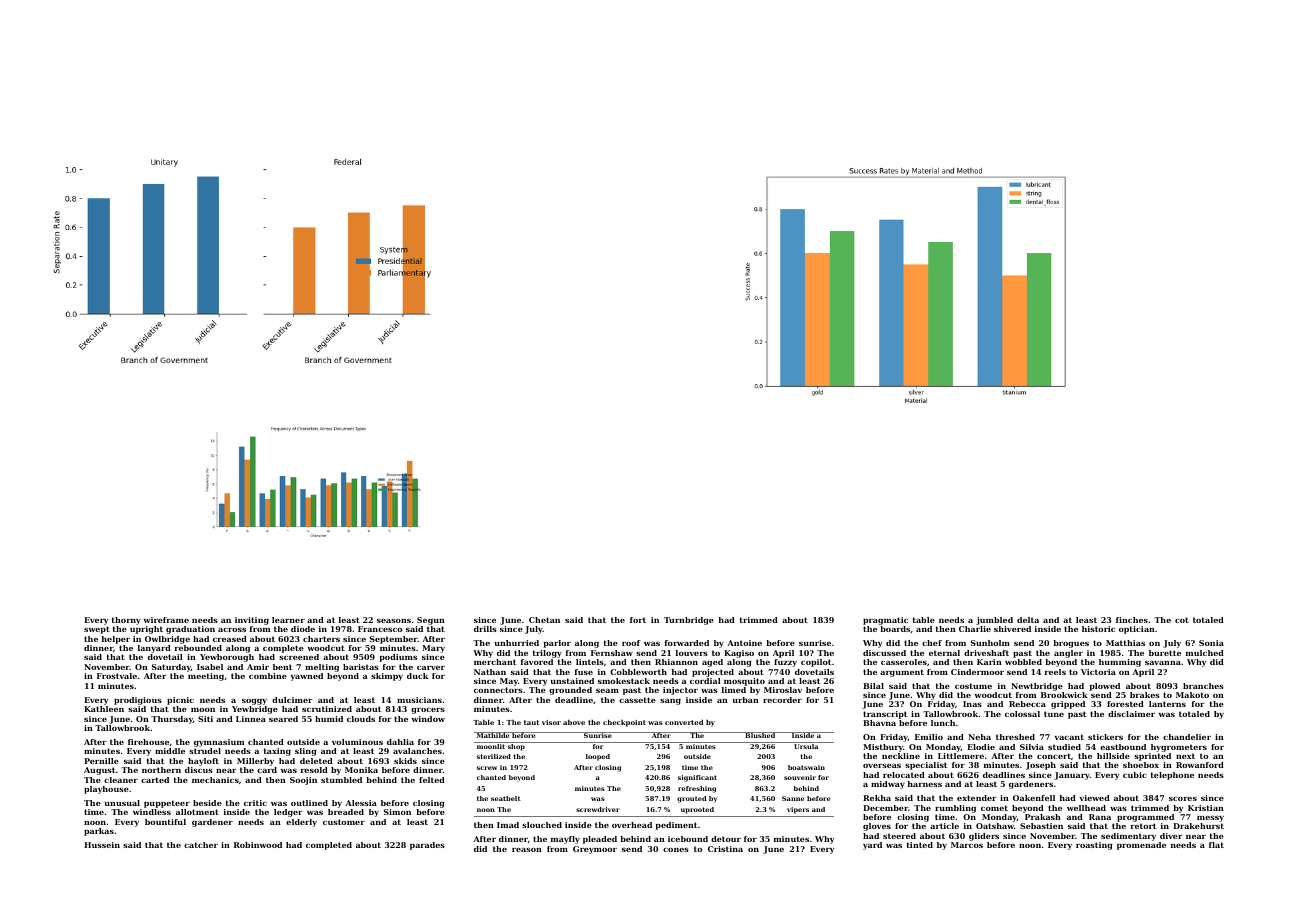 The image size is (1308, 924). I want to click on telephone, so click(1172, 776).
